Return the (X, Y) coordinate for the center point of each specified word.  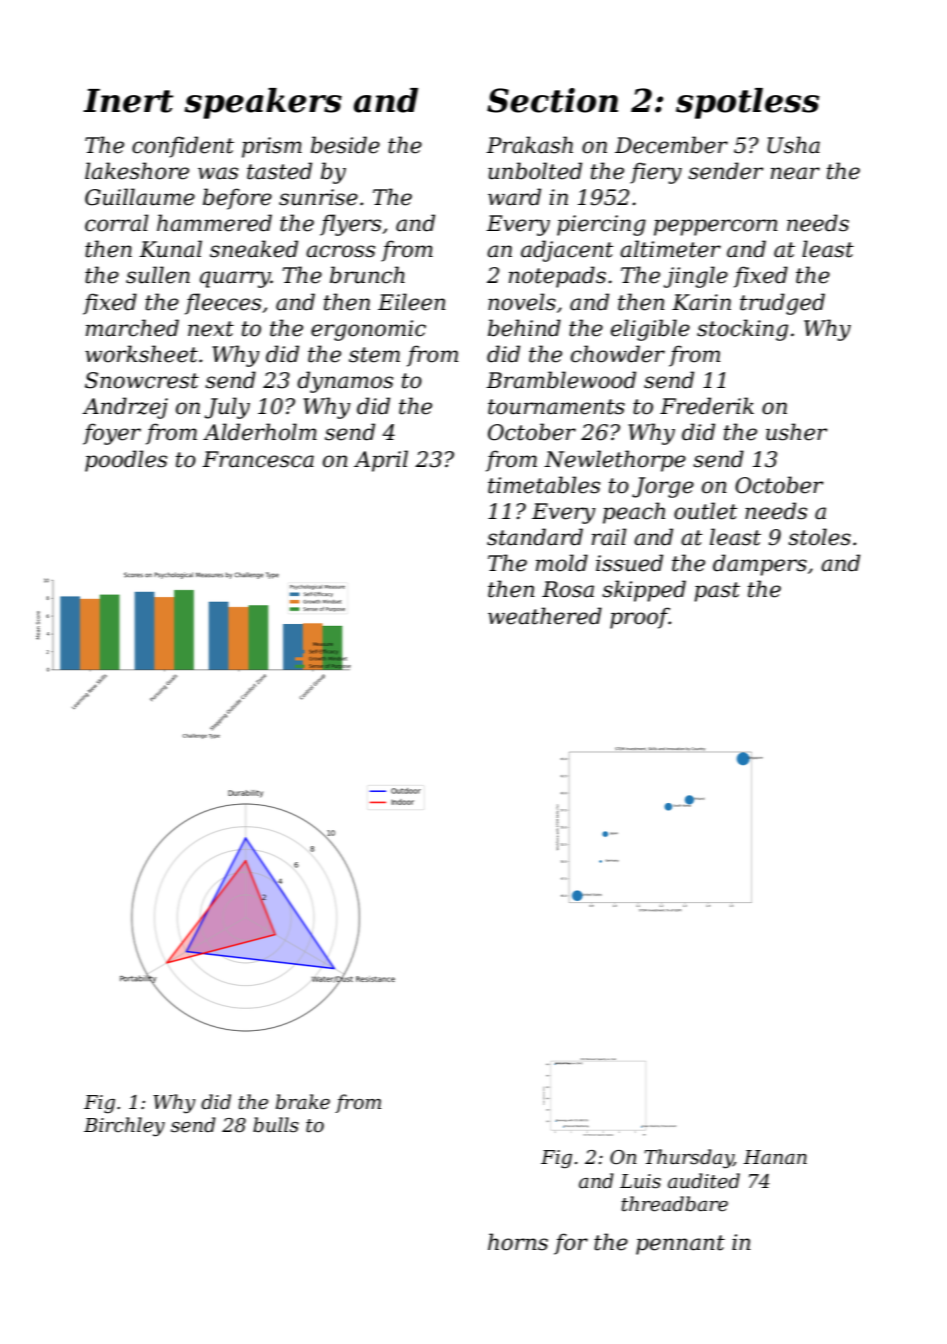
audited (704, 1181)
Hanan (775, 1157)
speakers (263, 103)
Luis (640, 1181)
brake (303, 1102)
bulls (276, 1125)
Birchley (124, 1127)
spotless (747, 103)
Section (552, 100)
